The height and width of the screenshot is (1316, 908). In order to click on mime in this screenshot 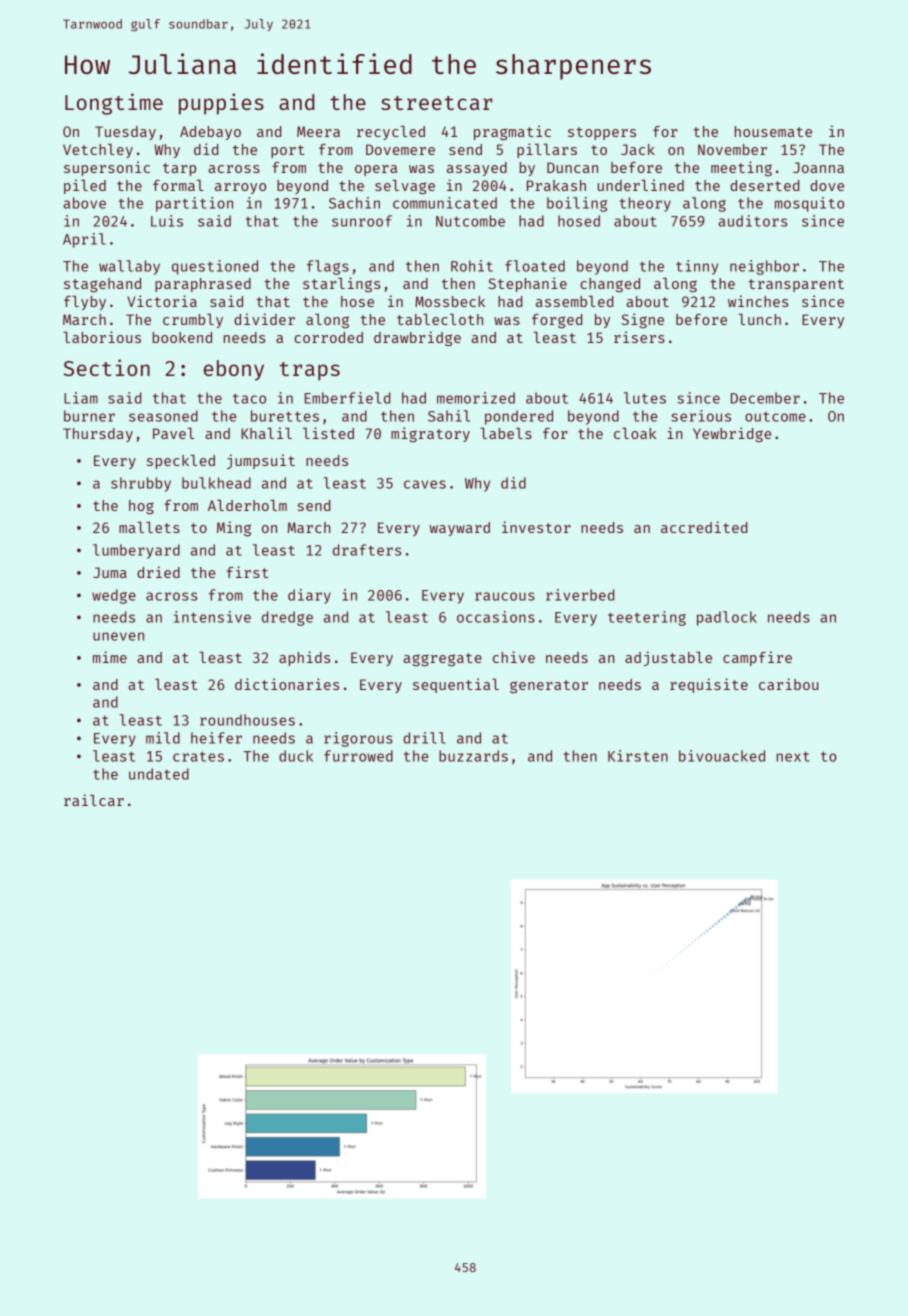, I will do `click(110, 657)`.
